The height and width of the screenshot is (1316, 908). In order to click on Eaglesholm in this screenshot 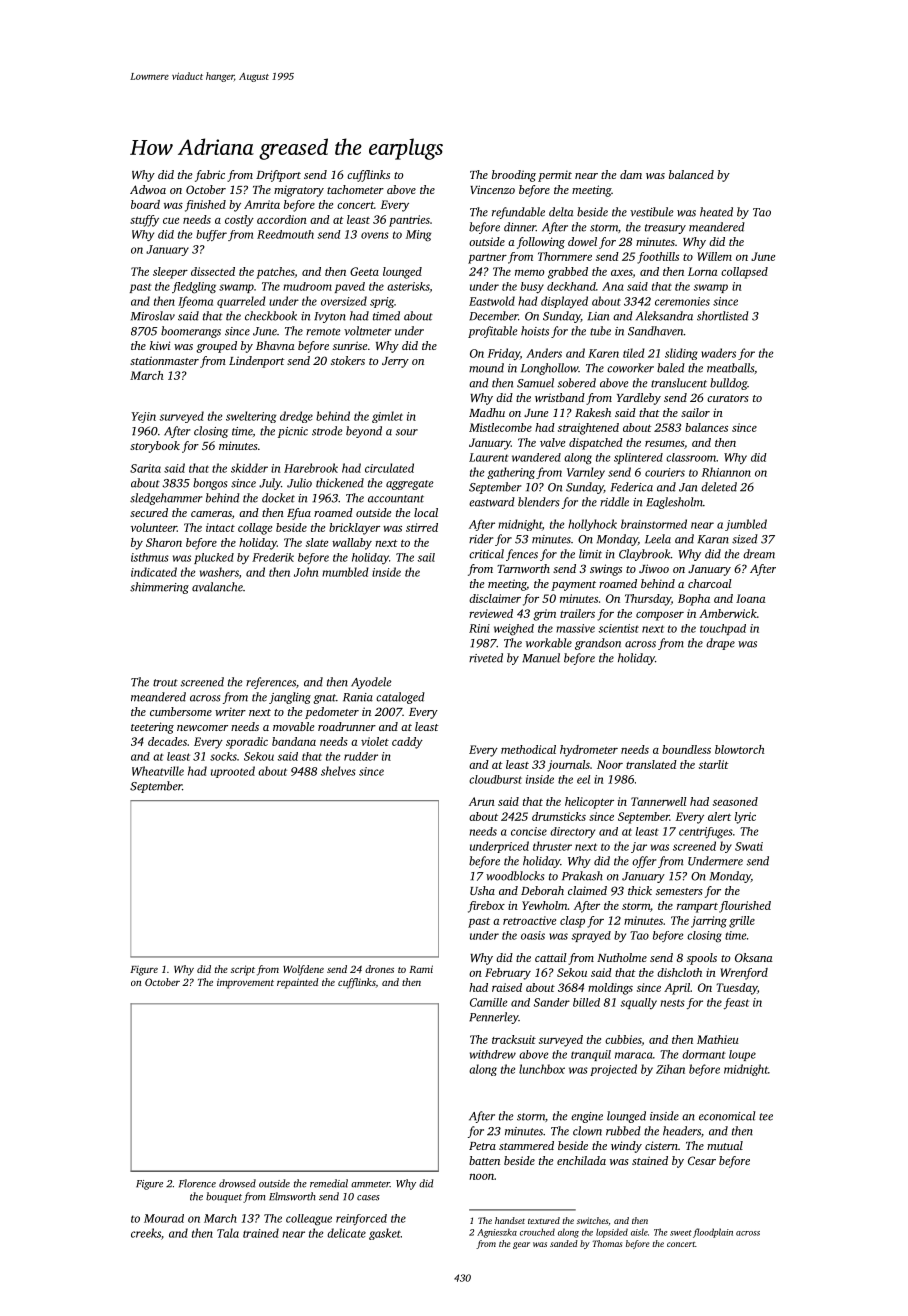, I will do `click(674, 503)`.
